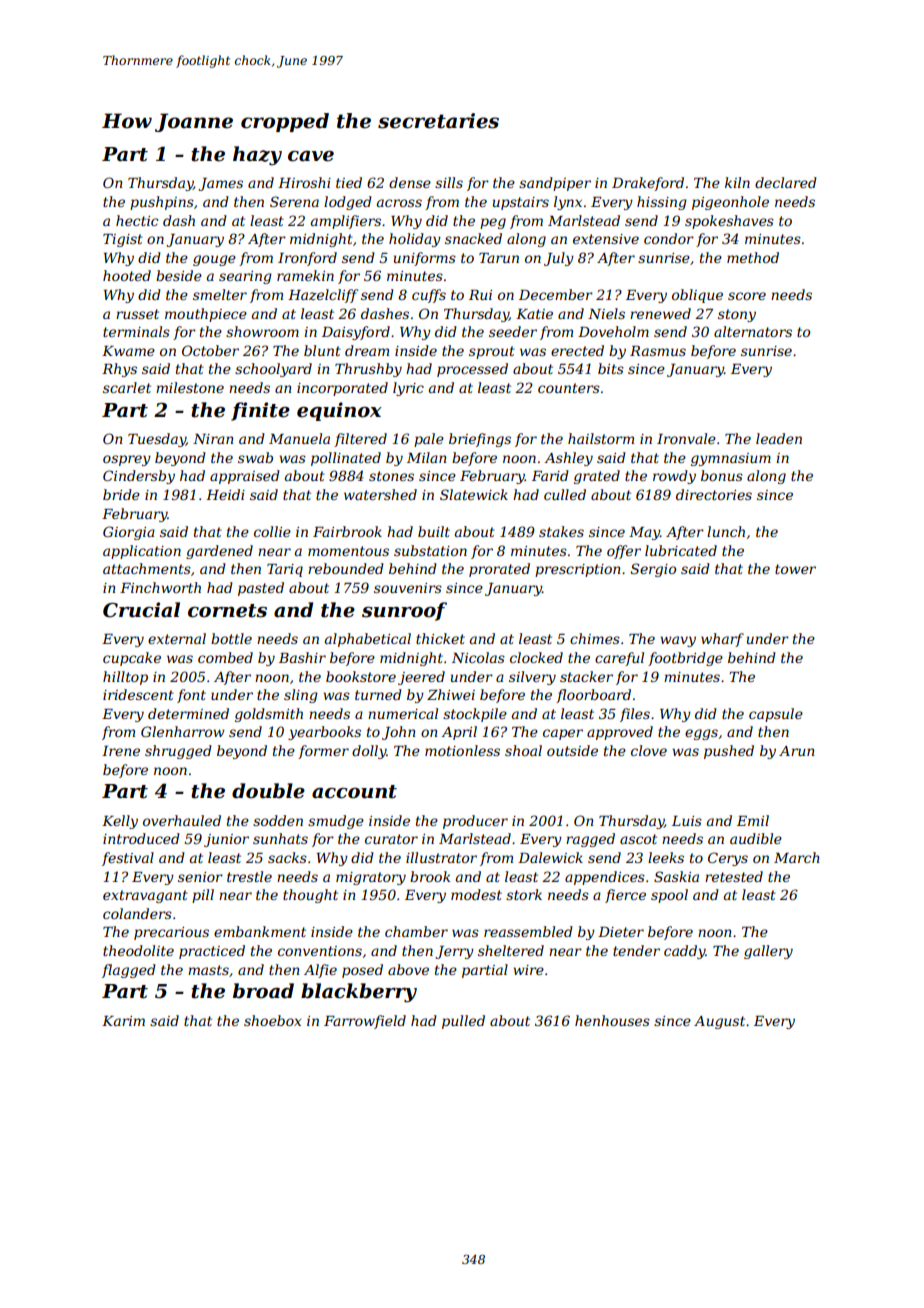  What do you see at coordinates (681, 550) in the image?
I see `lubricated` at bounding box center [681, 550].
